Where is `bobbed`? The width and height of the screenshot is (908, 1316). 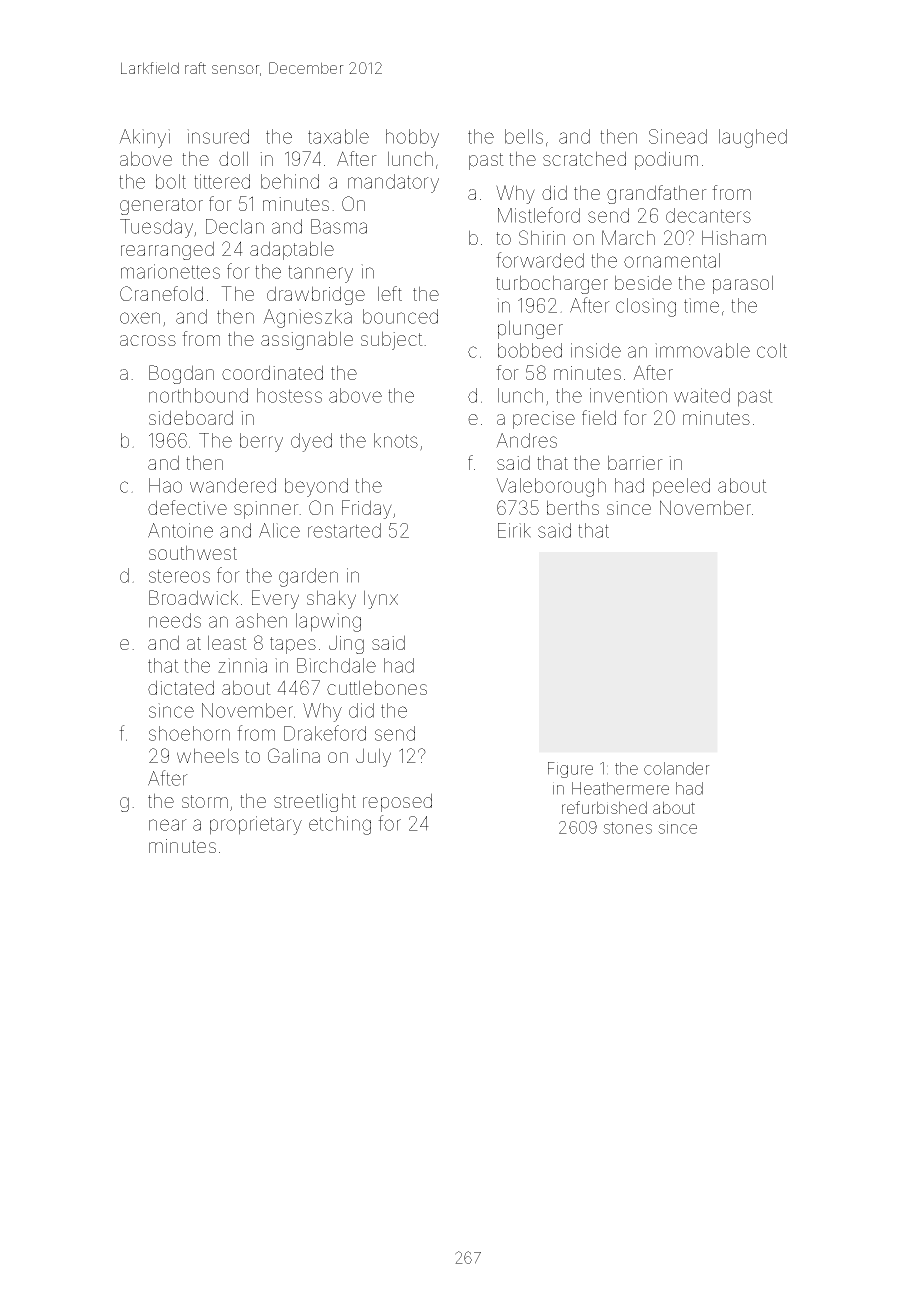
bobbed is located at coordinates (530, 350).
